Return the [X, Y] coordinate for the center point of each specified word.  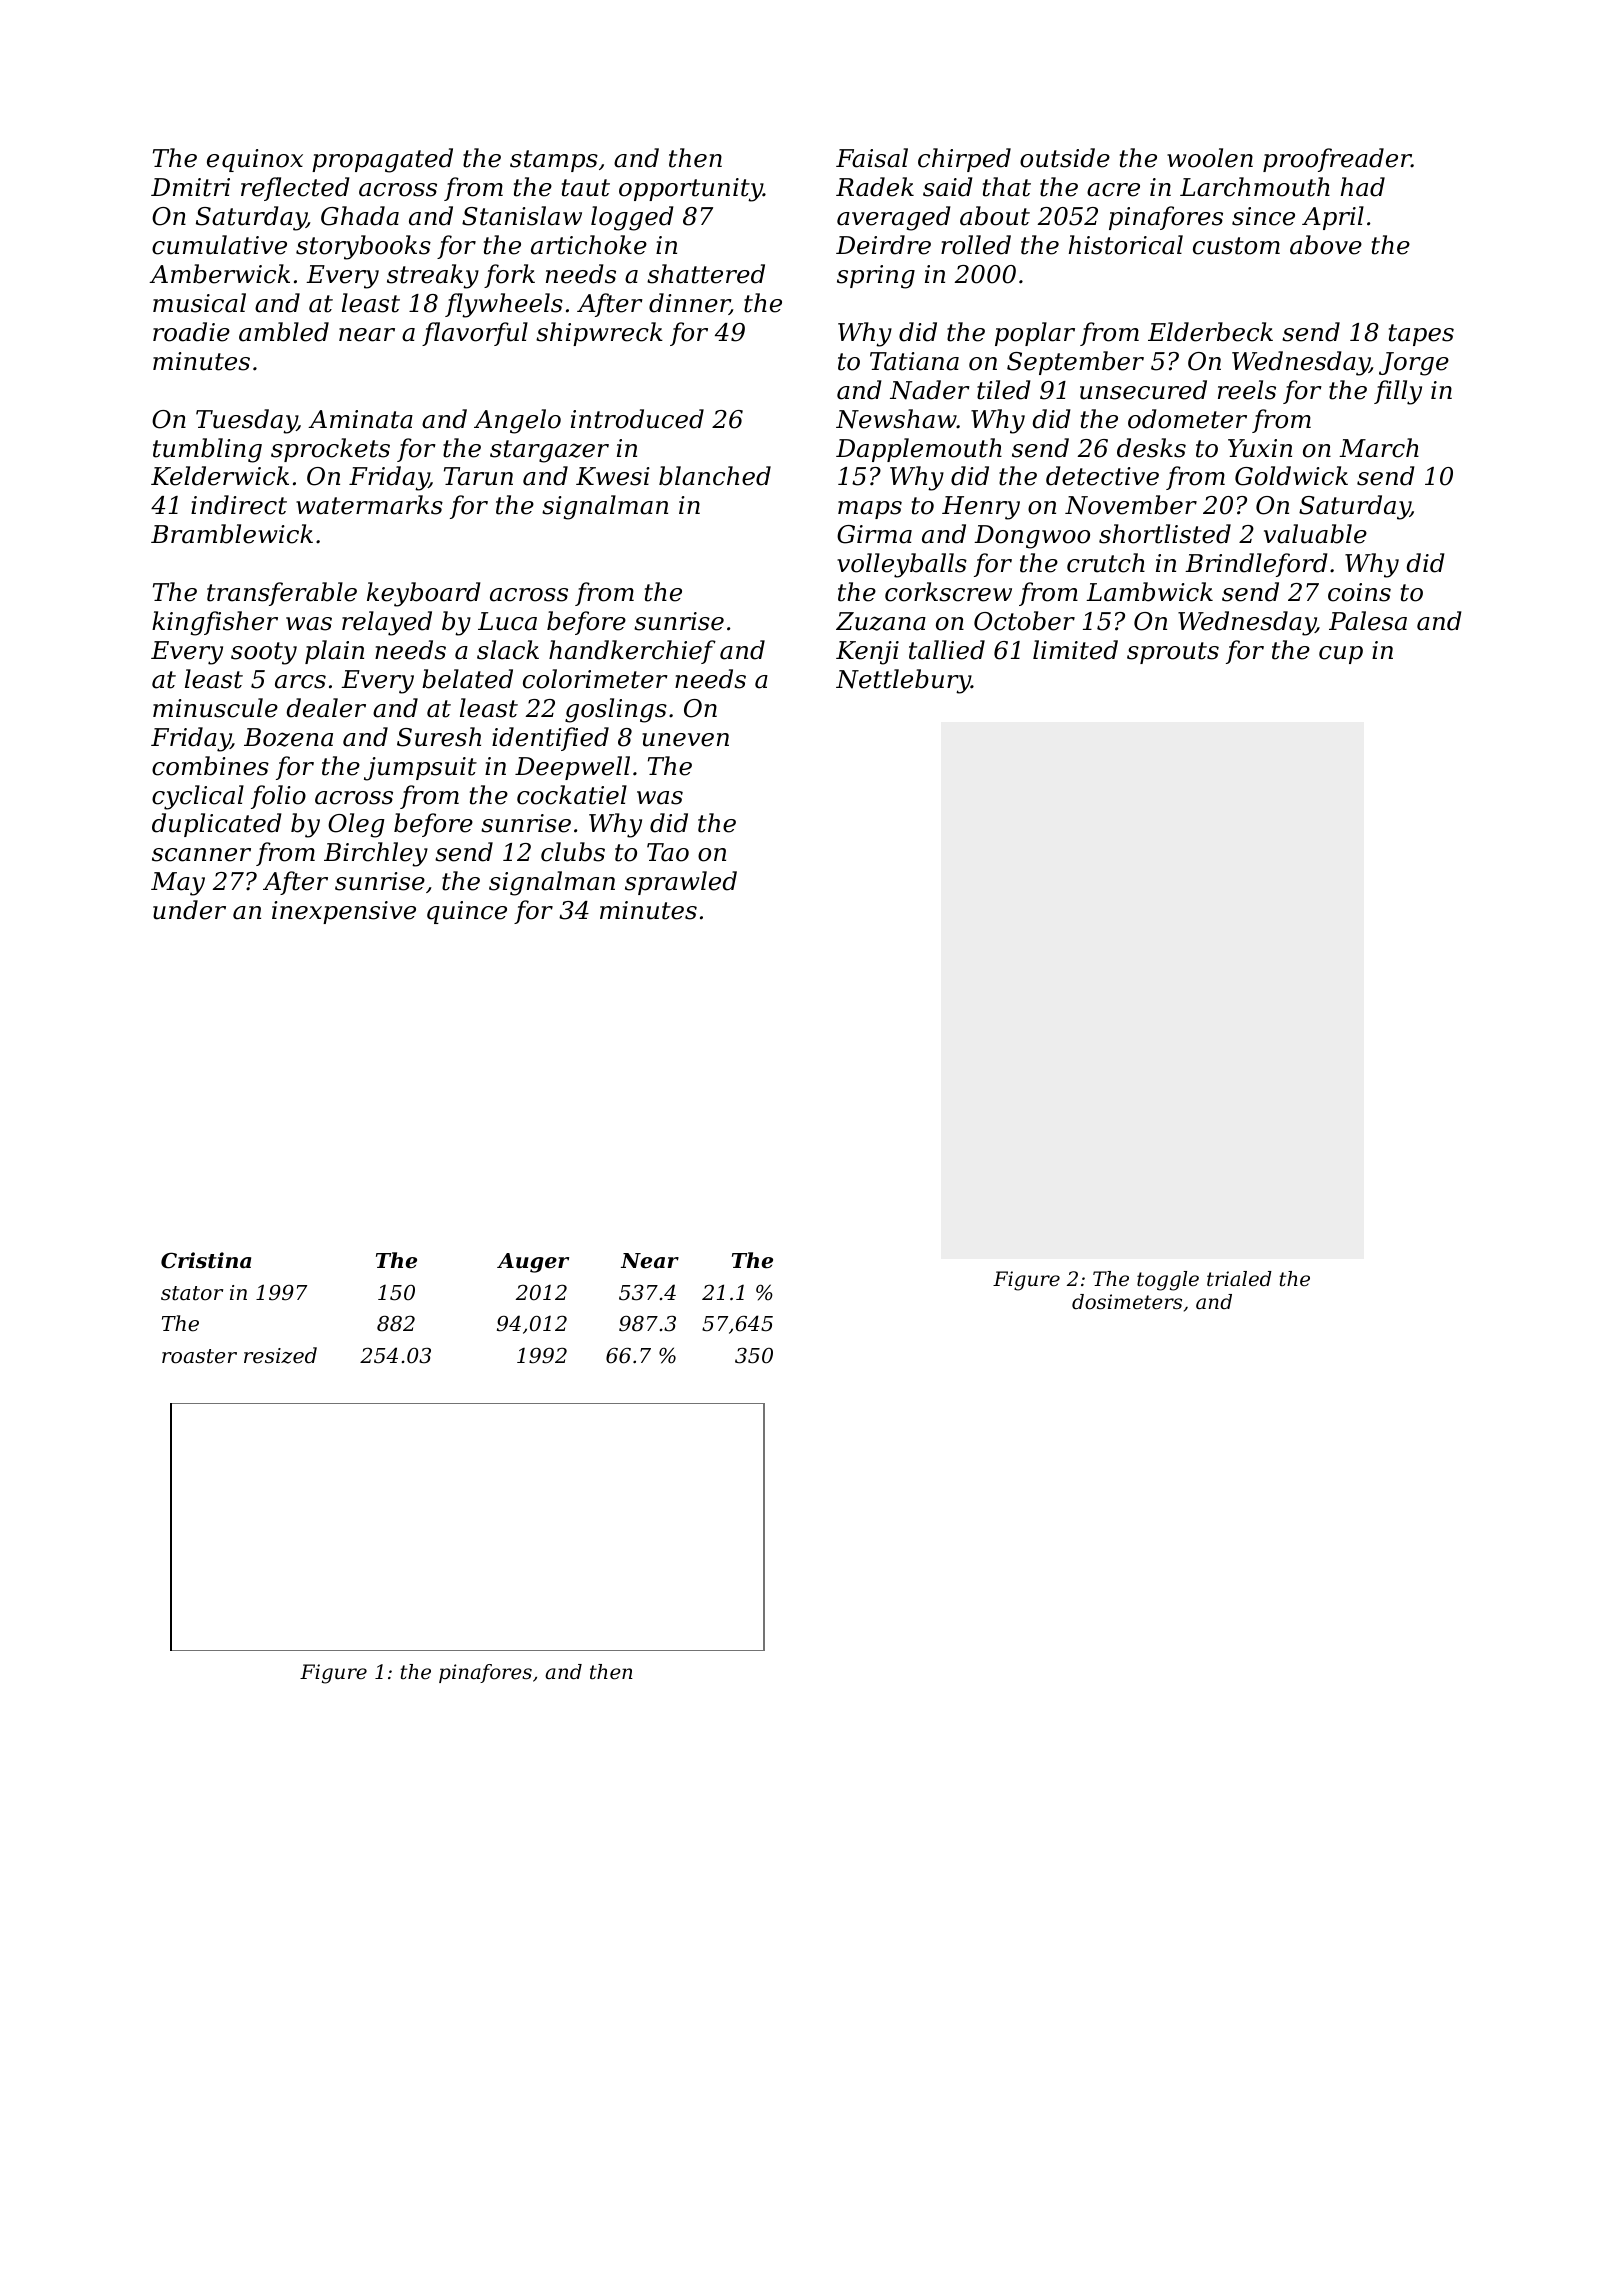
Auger [533, 1263]
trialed [1239, 1279]
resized [280, 1355]
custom [1236, 246]
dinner [689, 304]
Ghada [360, 216]
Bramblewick [232, 534]
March [1379, 448]
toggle [1168, 1281]
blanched [715, 476]
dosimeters [1127, 1302]
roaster [199, 1356]
